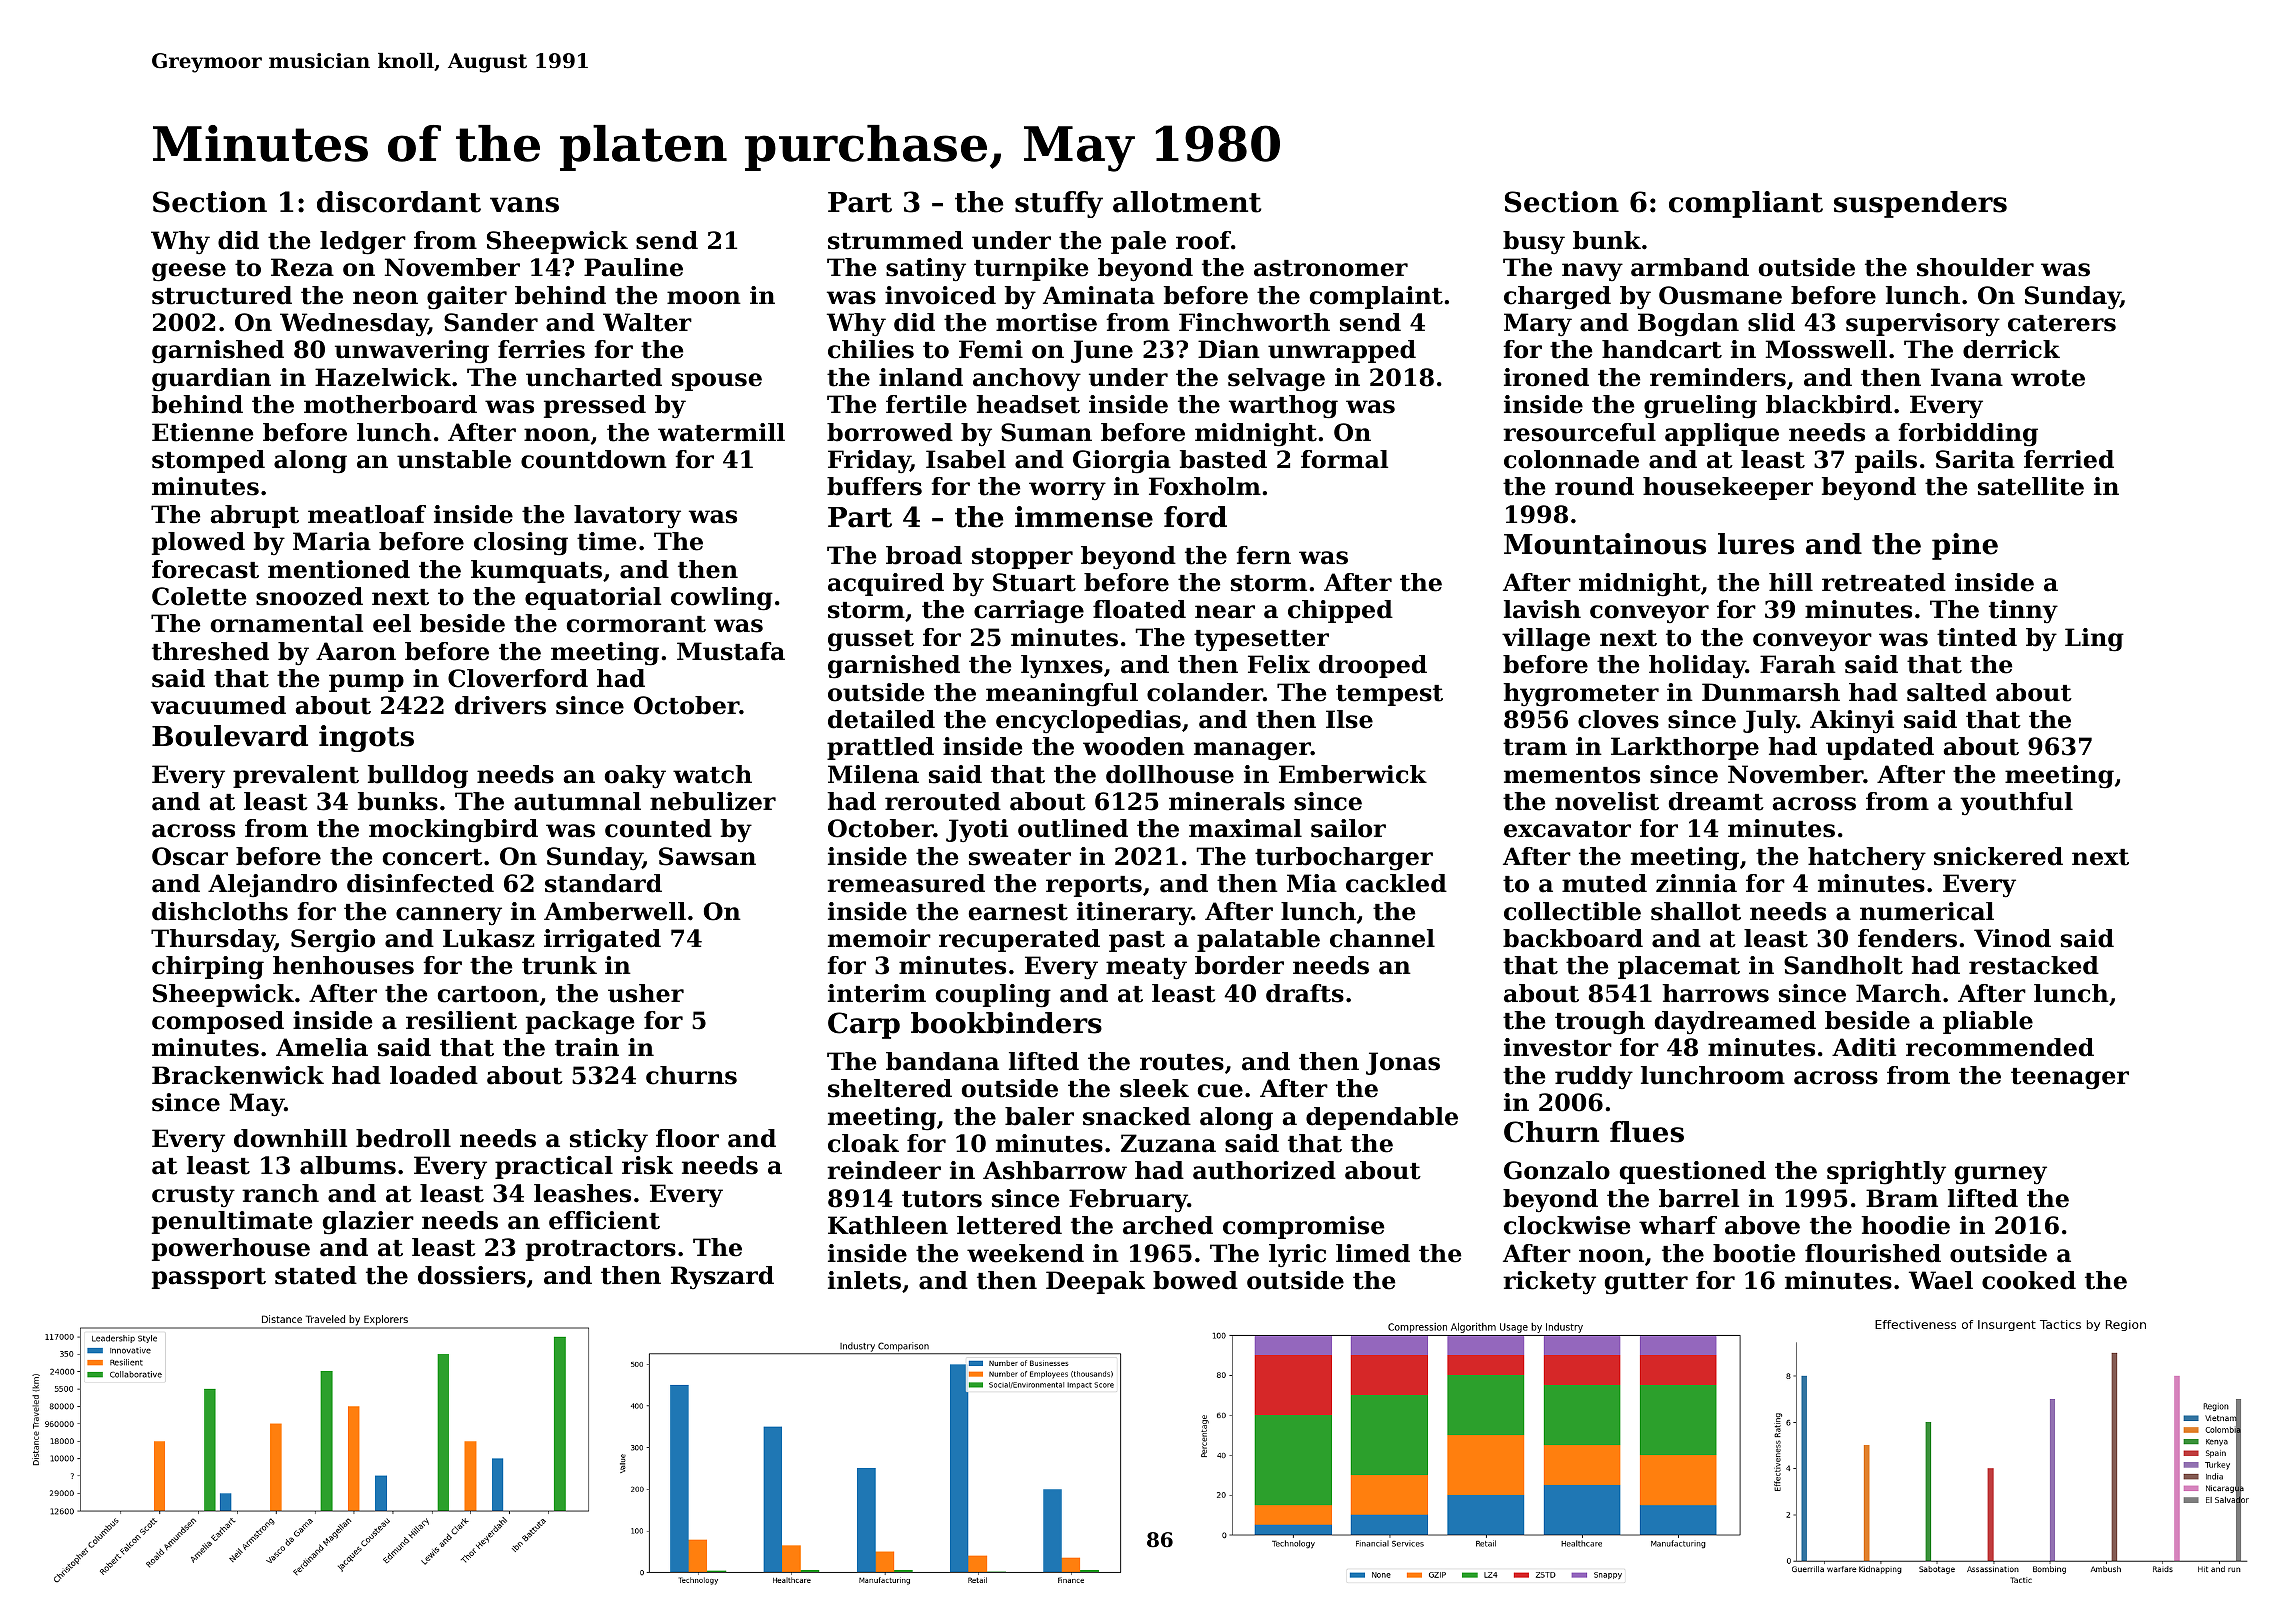  I want to click on sleek, so click(1154, 1088).
